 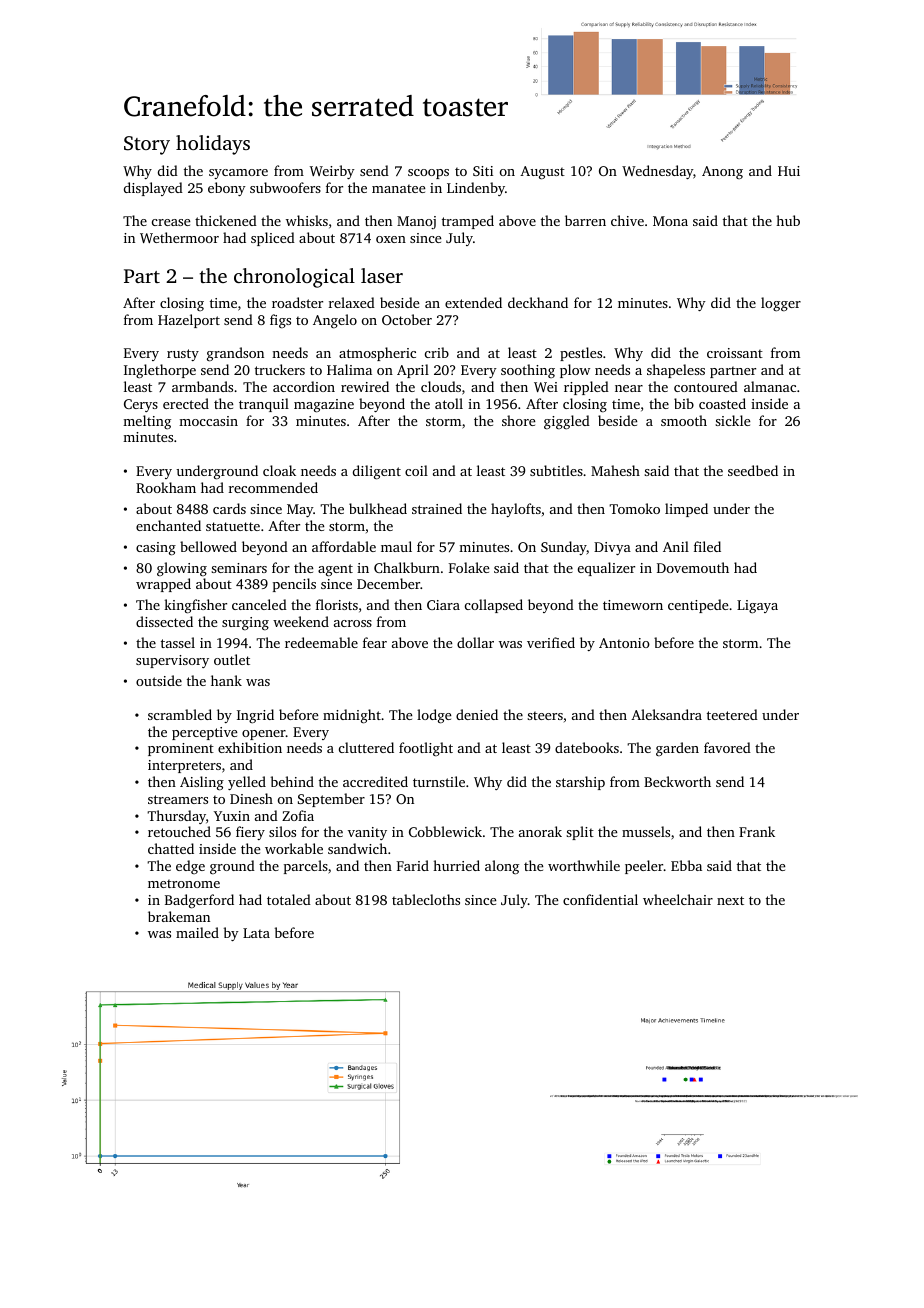 I want to click on mailed, so click(x=197, y=932).
